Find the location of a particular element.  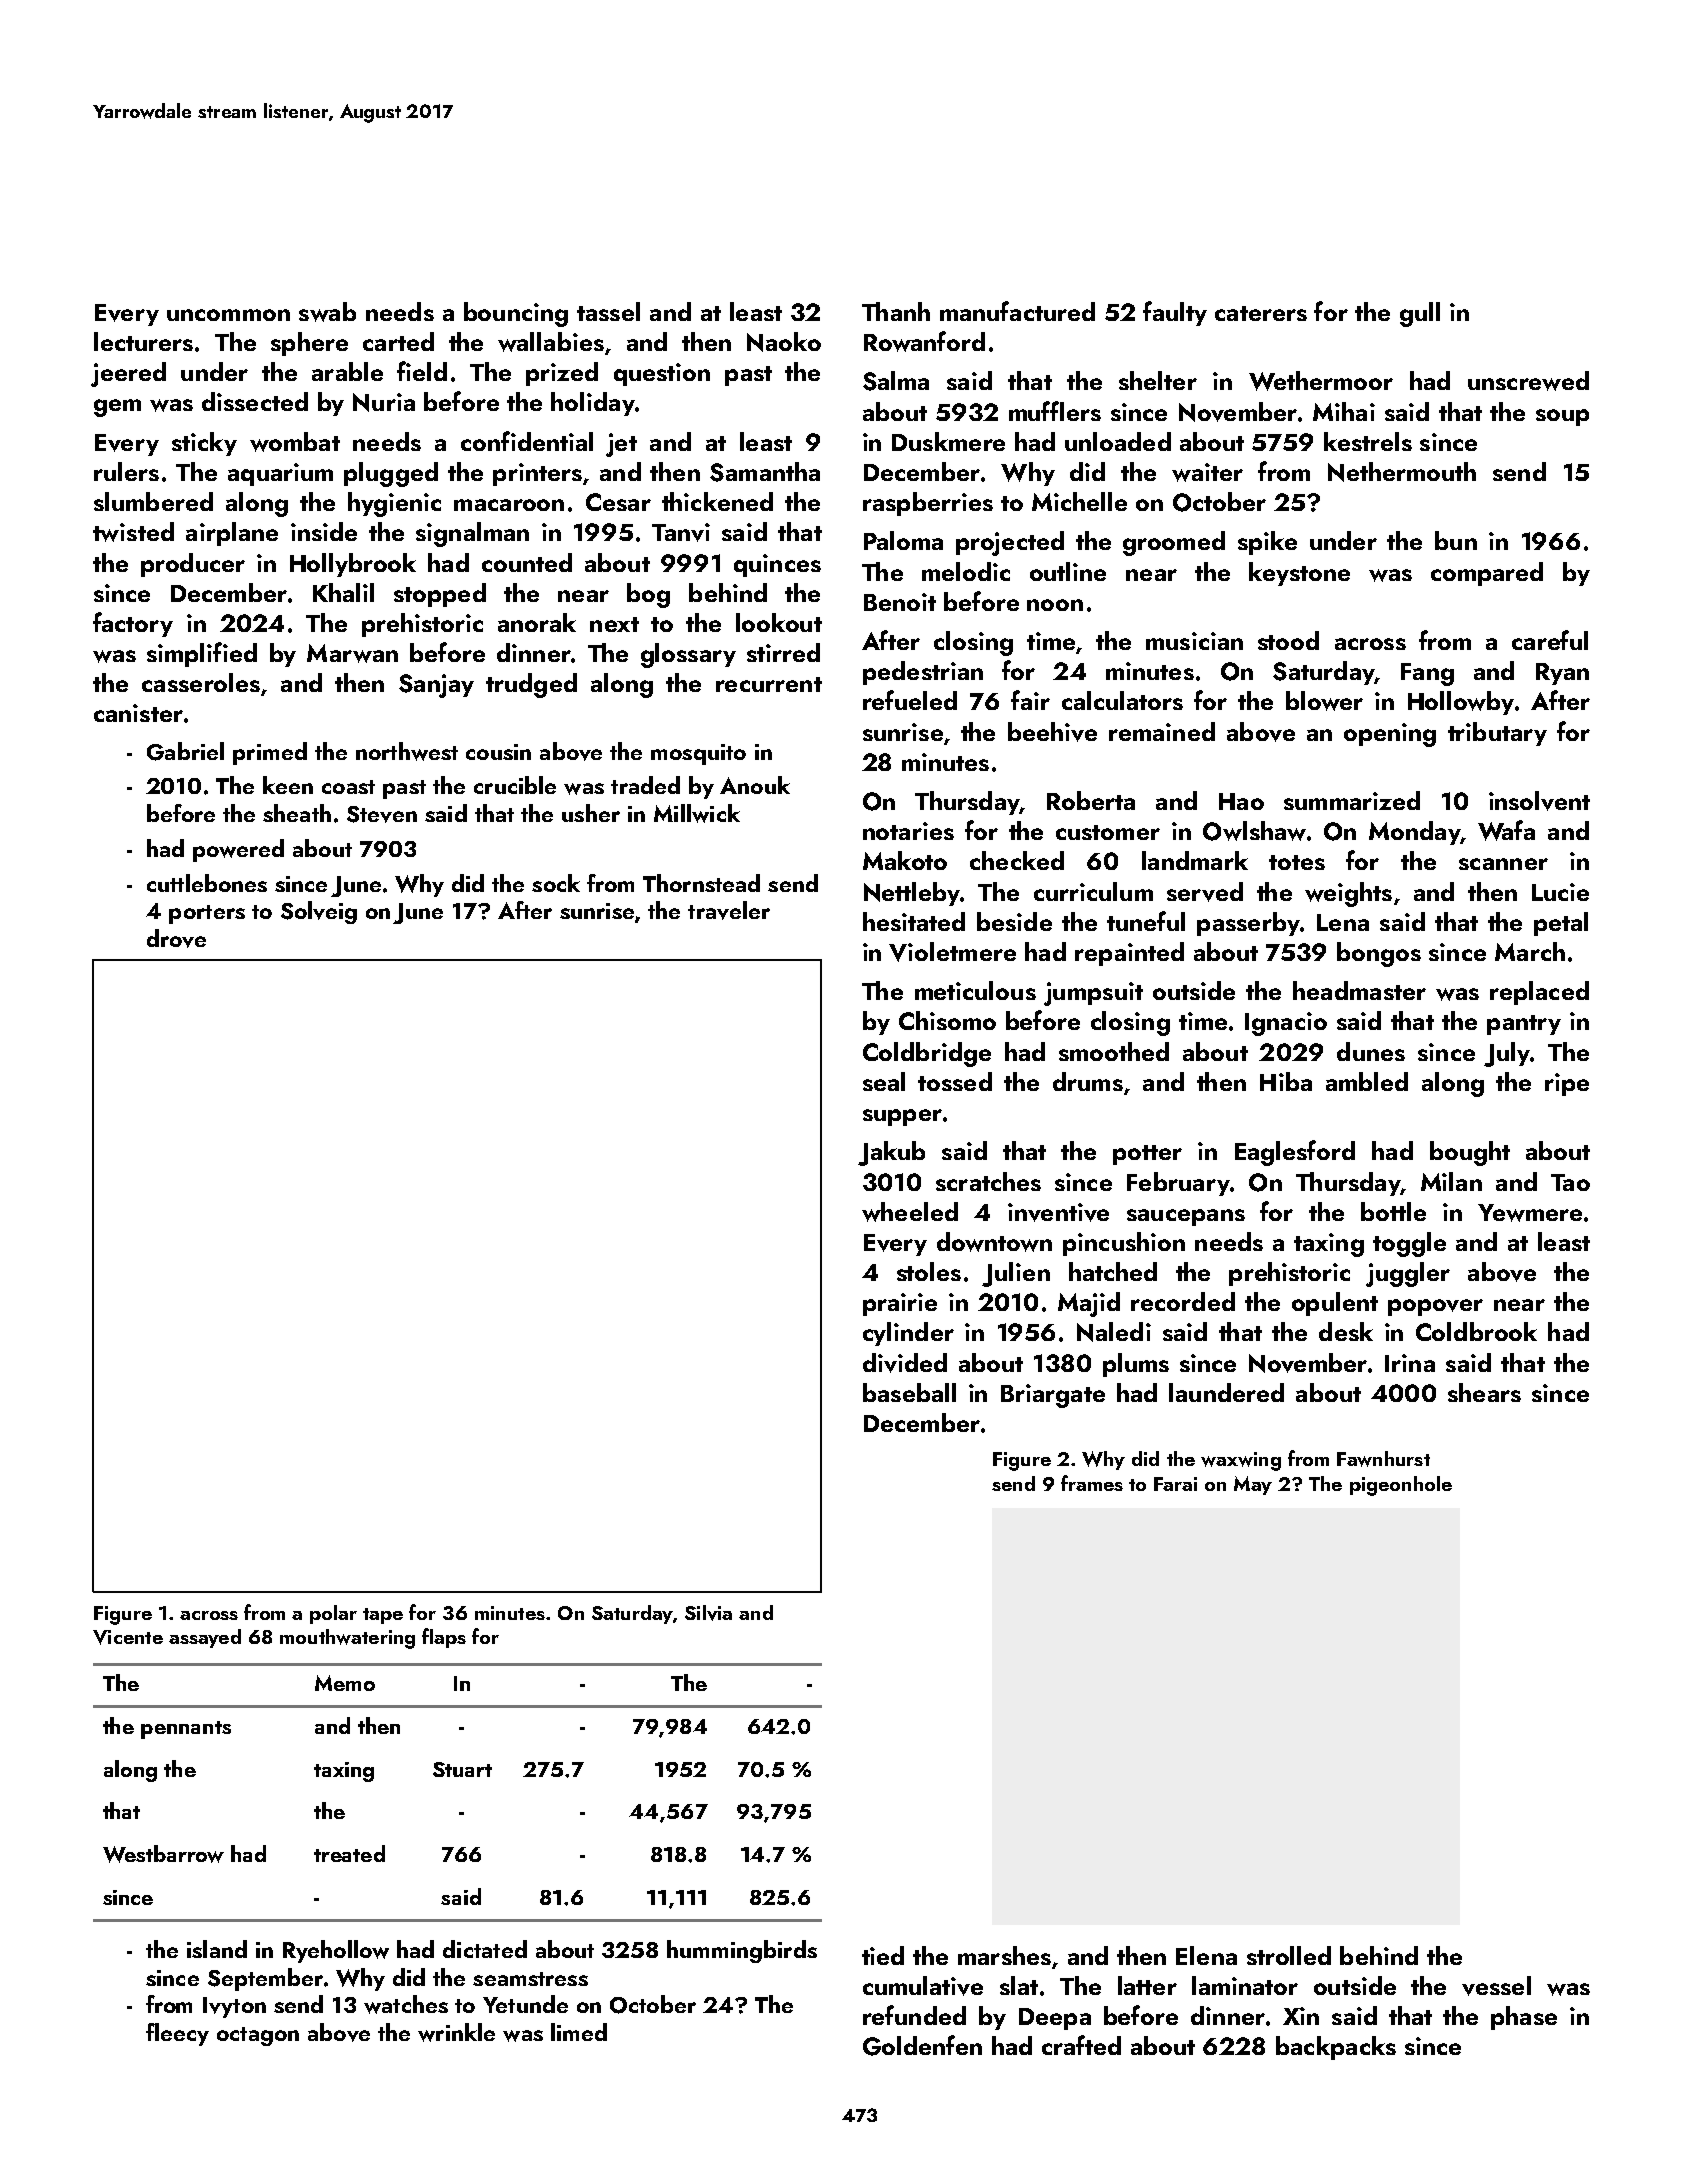

dictated is located at coordinates (485, 1949).
